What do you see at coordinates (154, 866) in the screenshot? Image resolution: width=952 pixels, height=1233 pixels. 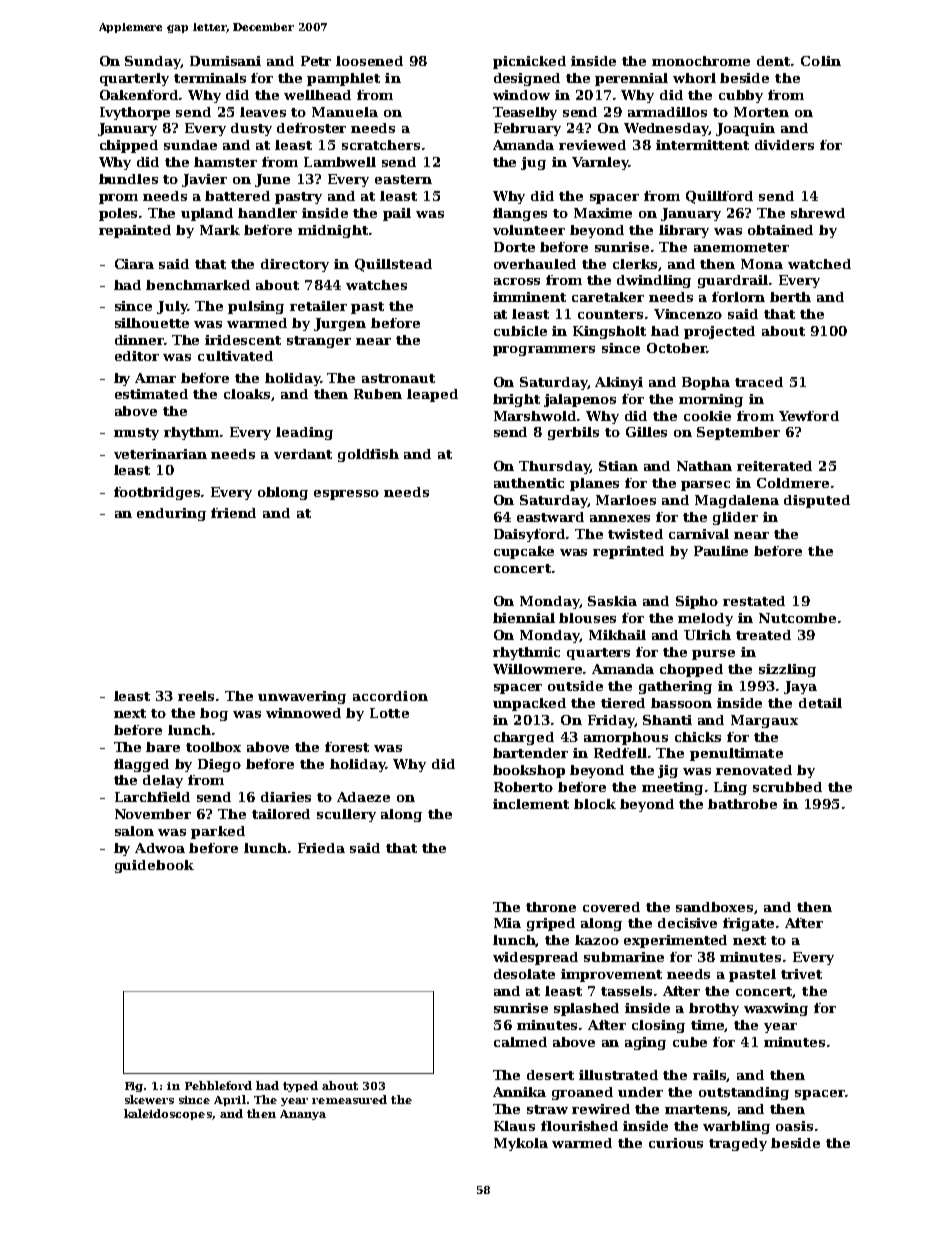 I see `guidebook` at bounding box center [154, 866].
